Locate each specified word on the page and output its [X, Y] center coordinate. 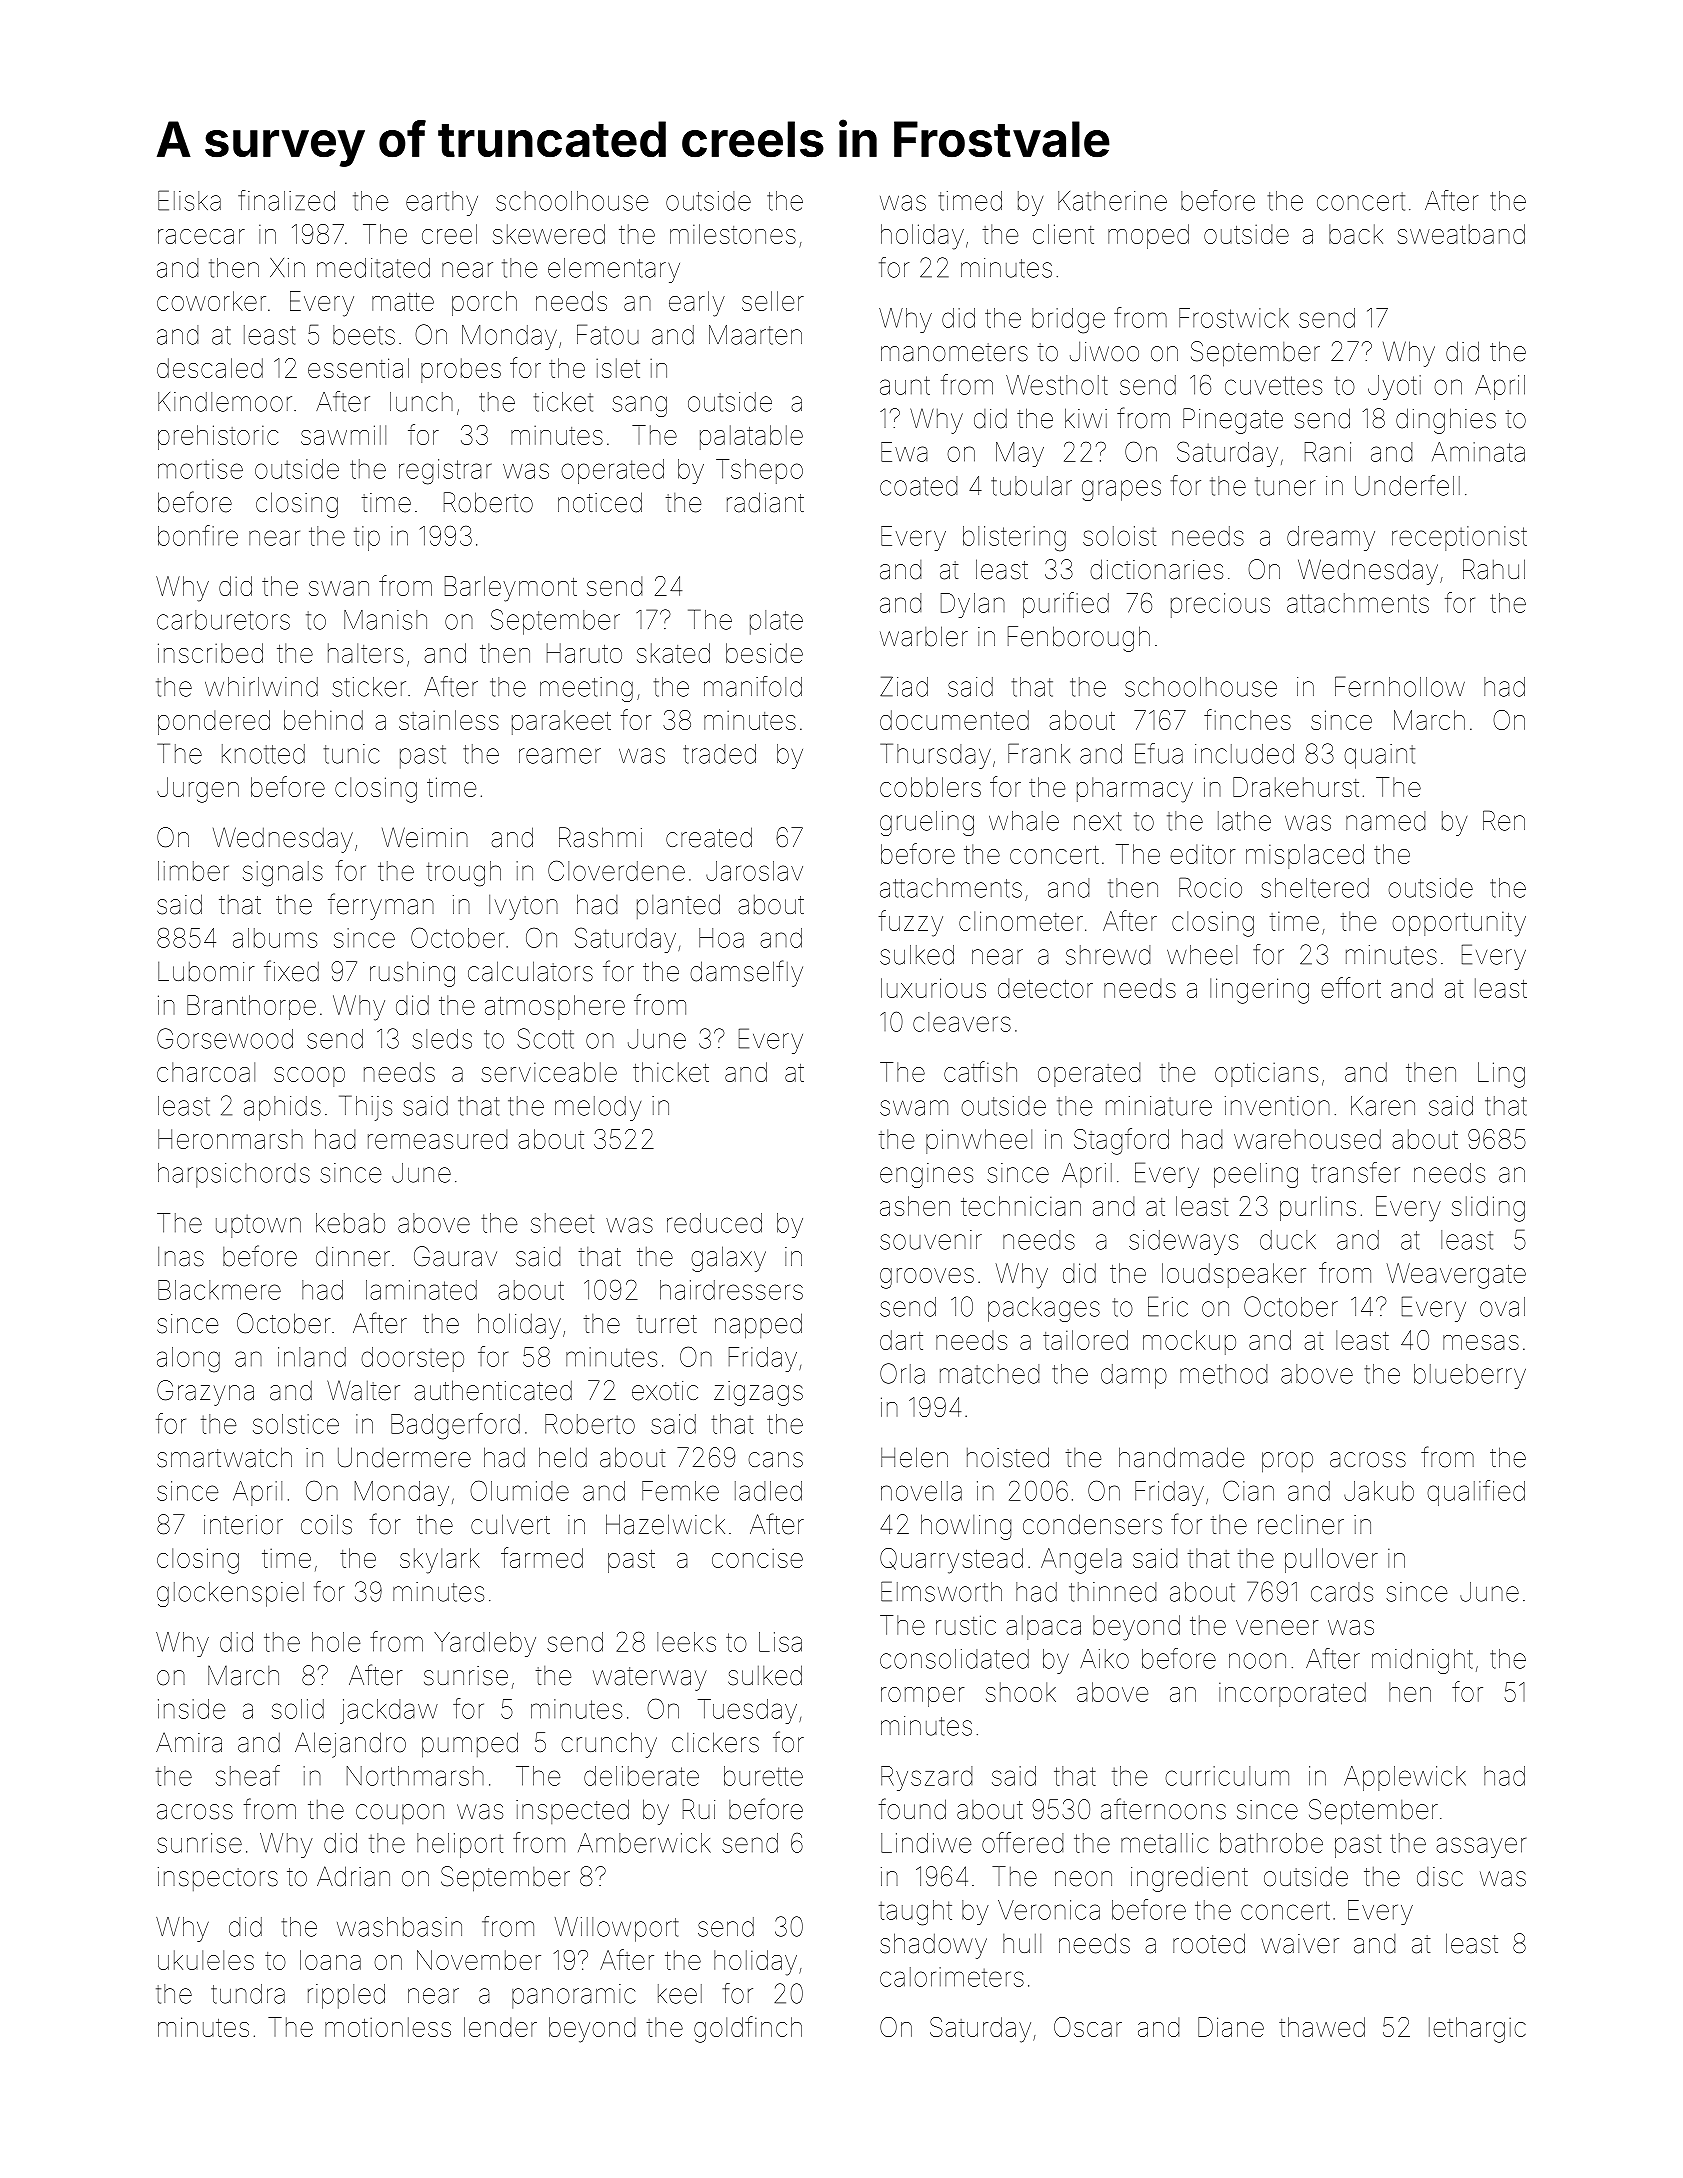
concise [757, 1558]
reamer [560, 756]
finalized [286, 200]
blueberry [1470, 1376]
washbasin [399, 1927]
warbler [924, 636]
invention [1277, 1106]
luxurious [933, 988]
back [1356, 234]
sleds [442, 1039]
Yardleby [485, 1644]
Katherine [1112, 201]
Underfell [1407, 485]
